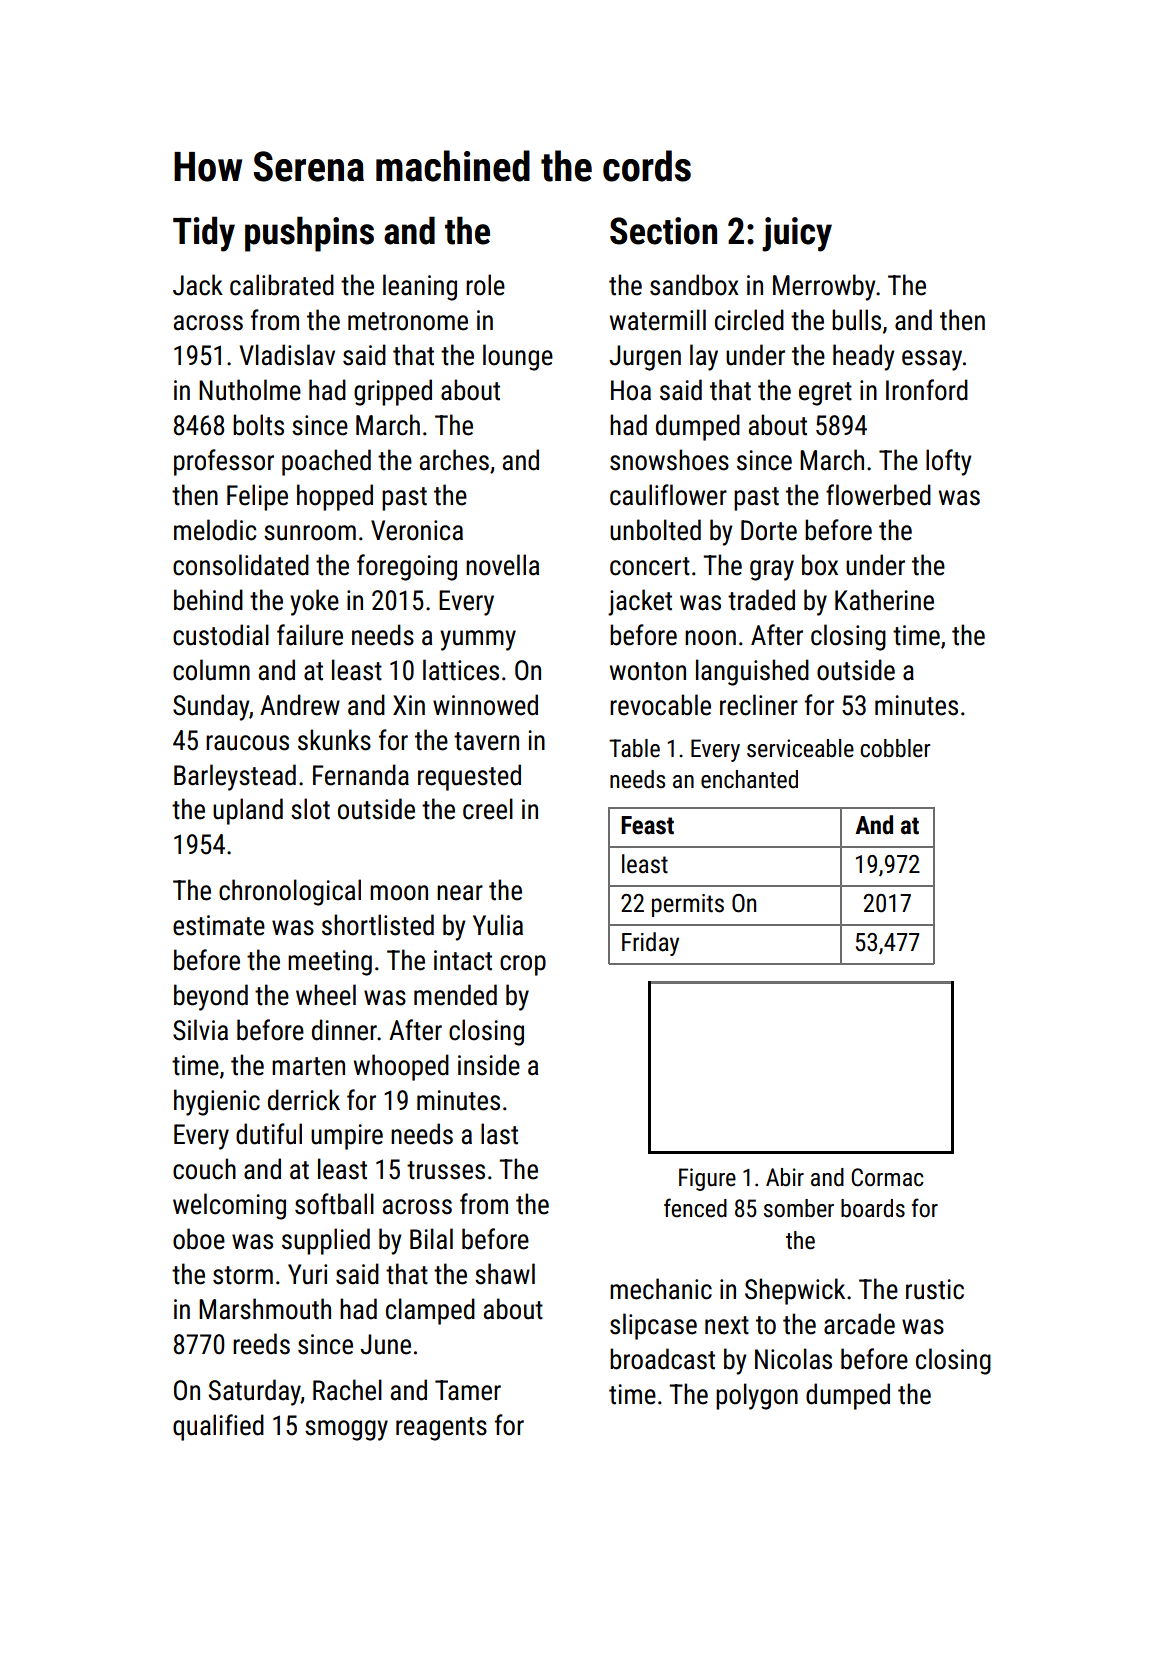 The width and height of the page is (1165, 1654). I want to click on cobbler, so click(895, 748).
